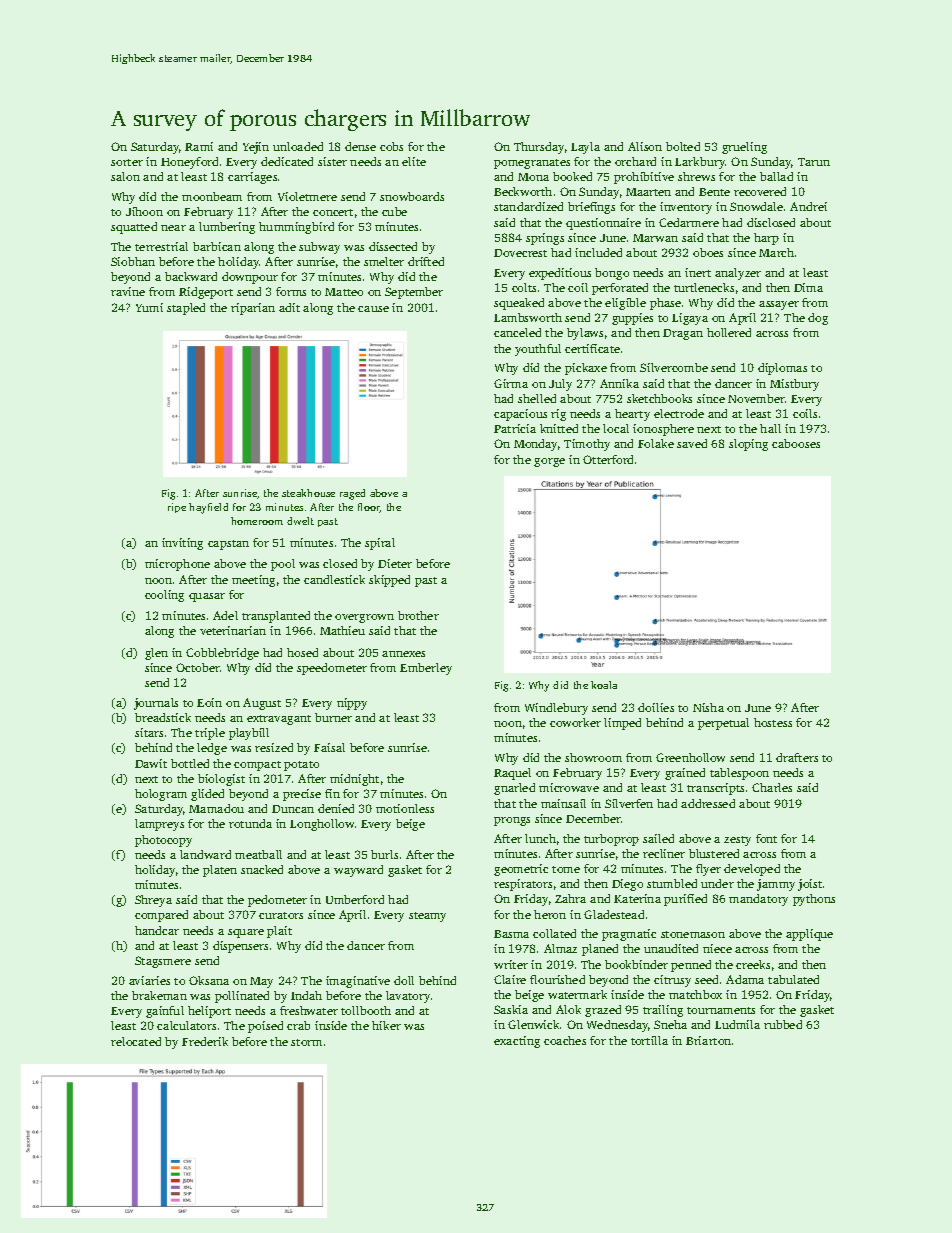 The width and height of the image is (952, 1233). Describe the element at coordinates (144, 211) in the image. I see `Jihoon` at that location.
